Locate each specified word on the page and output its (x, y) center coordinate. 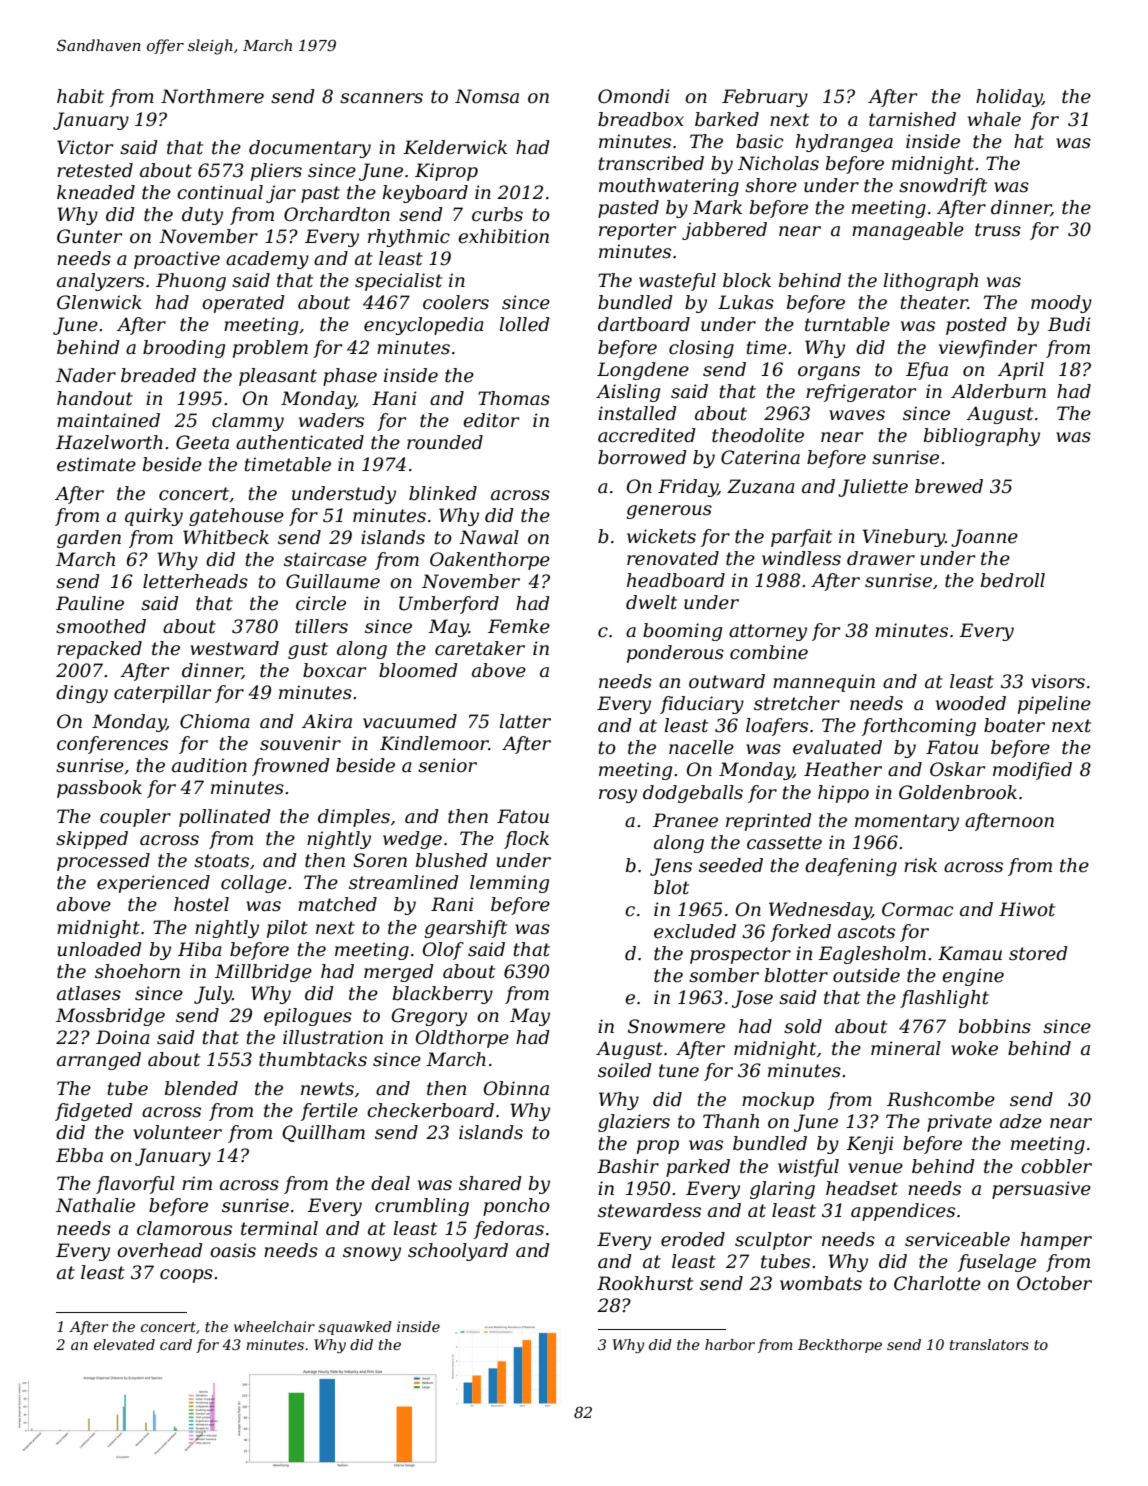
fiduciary (702, 705)
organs (829, 373)
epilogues (308, 1017)
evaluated (837, 747)
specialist (398, 282)
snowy (372, 1254)
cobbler (1056, 1166)
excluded (695, 931)
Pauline (90, 603)
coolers (456, 302)
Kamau (970, 953)
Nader (86, 375)
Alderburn (998, 391)
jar (281, 194)
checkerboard (430, 1110)
